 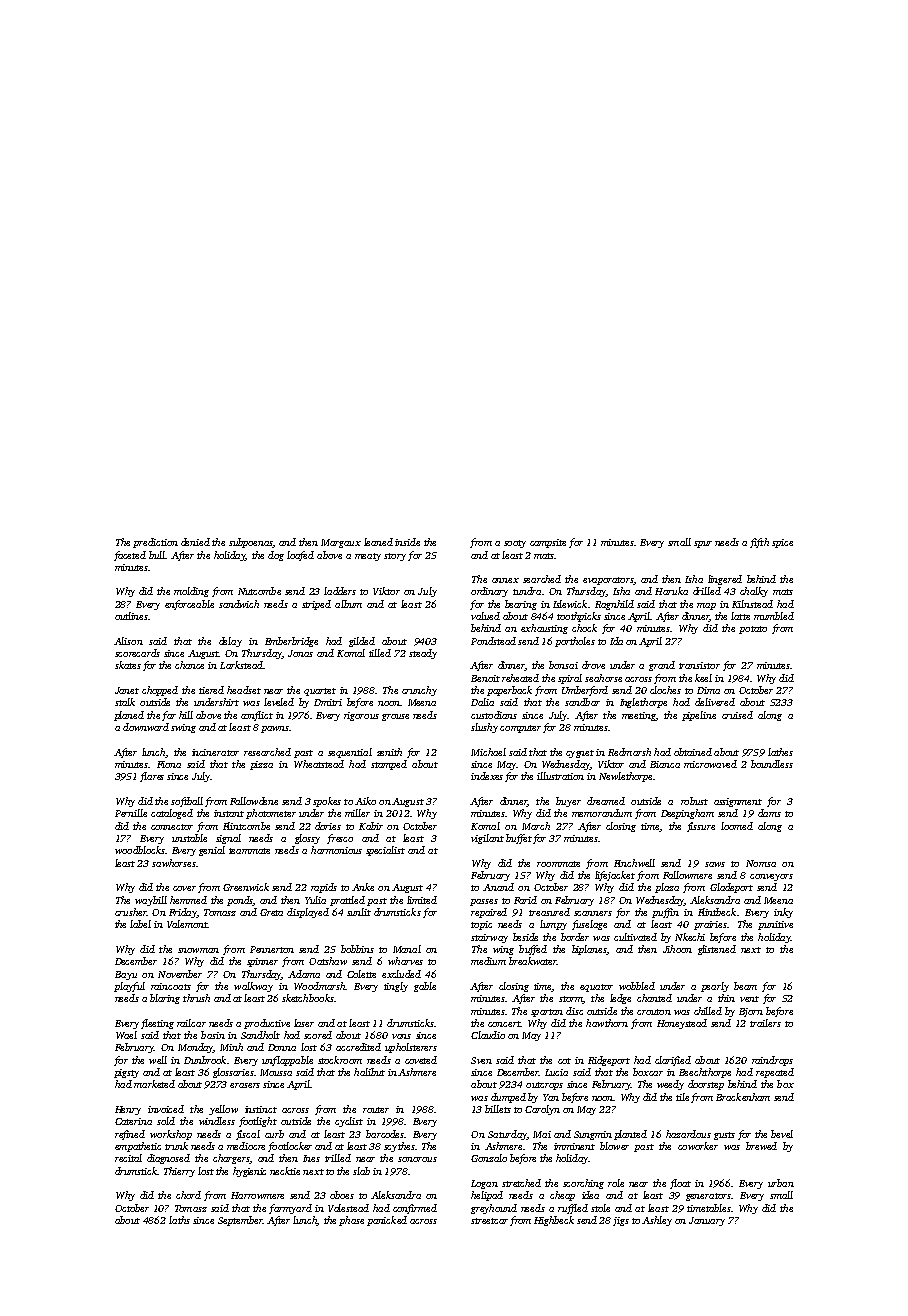 I want to click on sooty, so click(x=515, y=544).
